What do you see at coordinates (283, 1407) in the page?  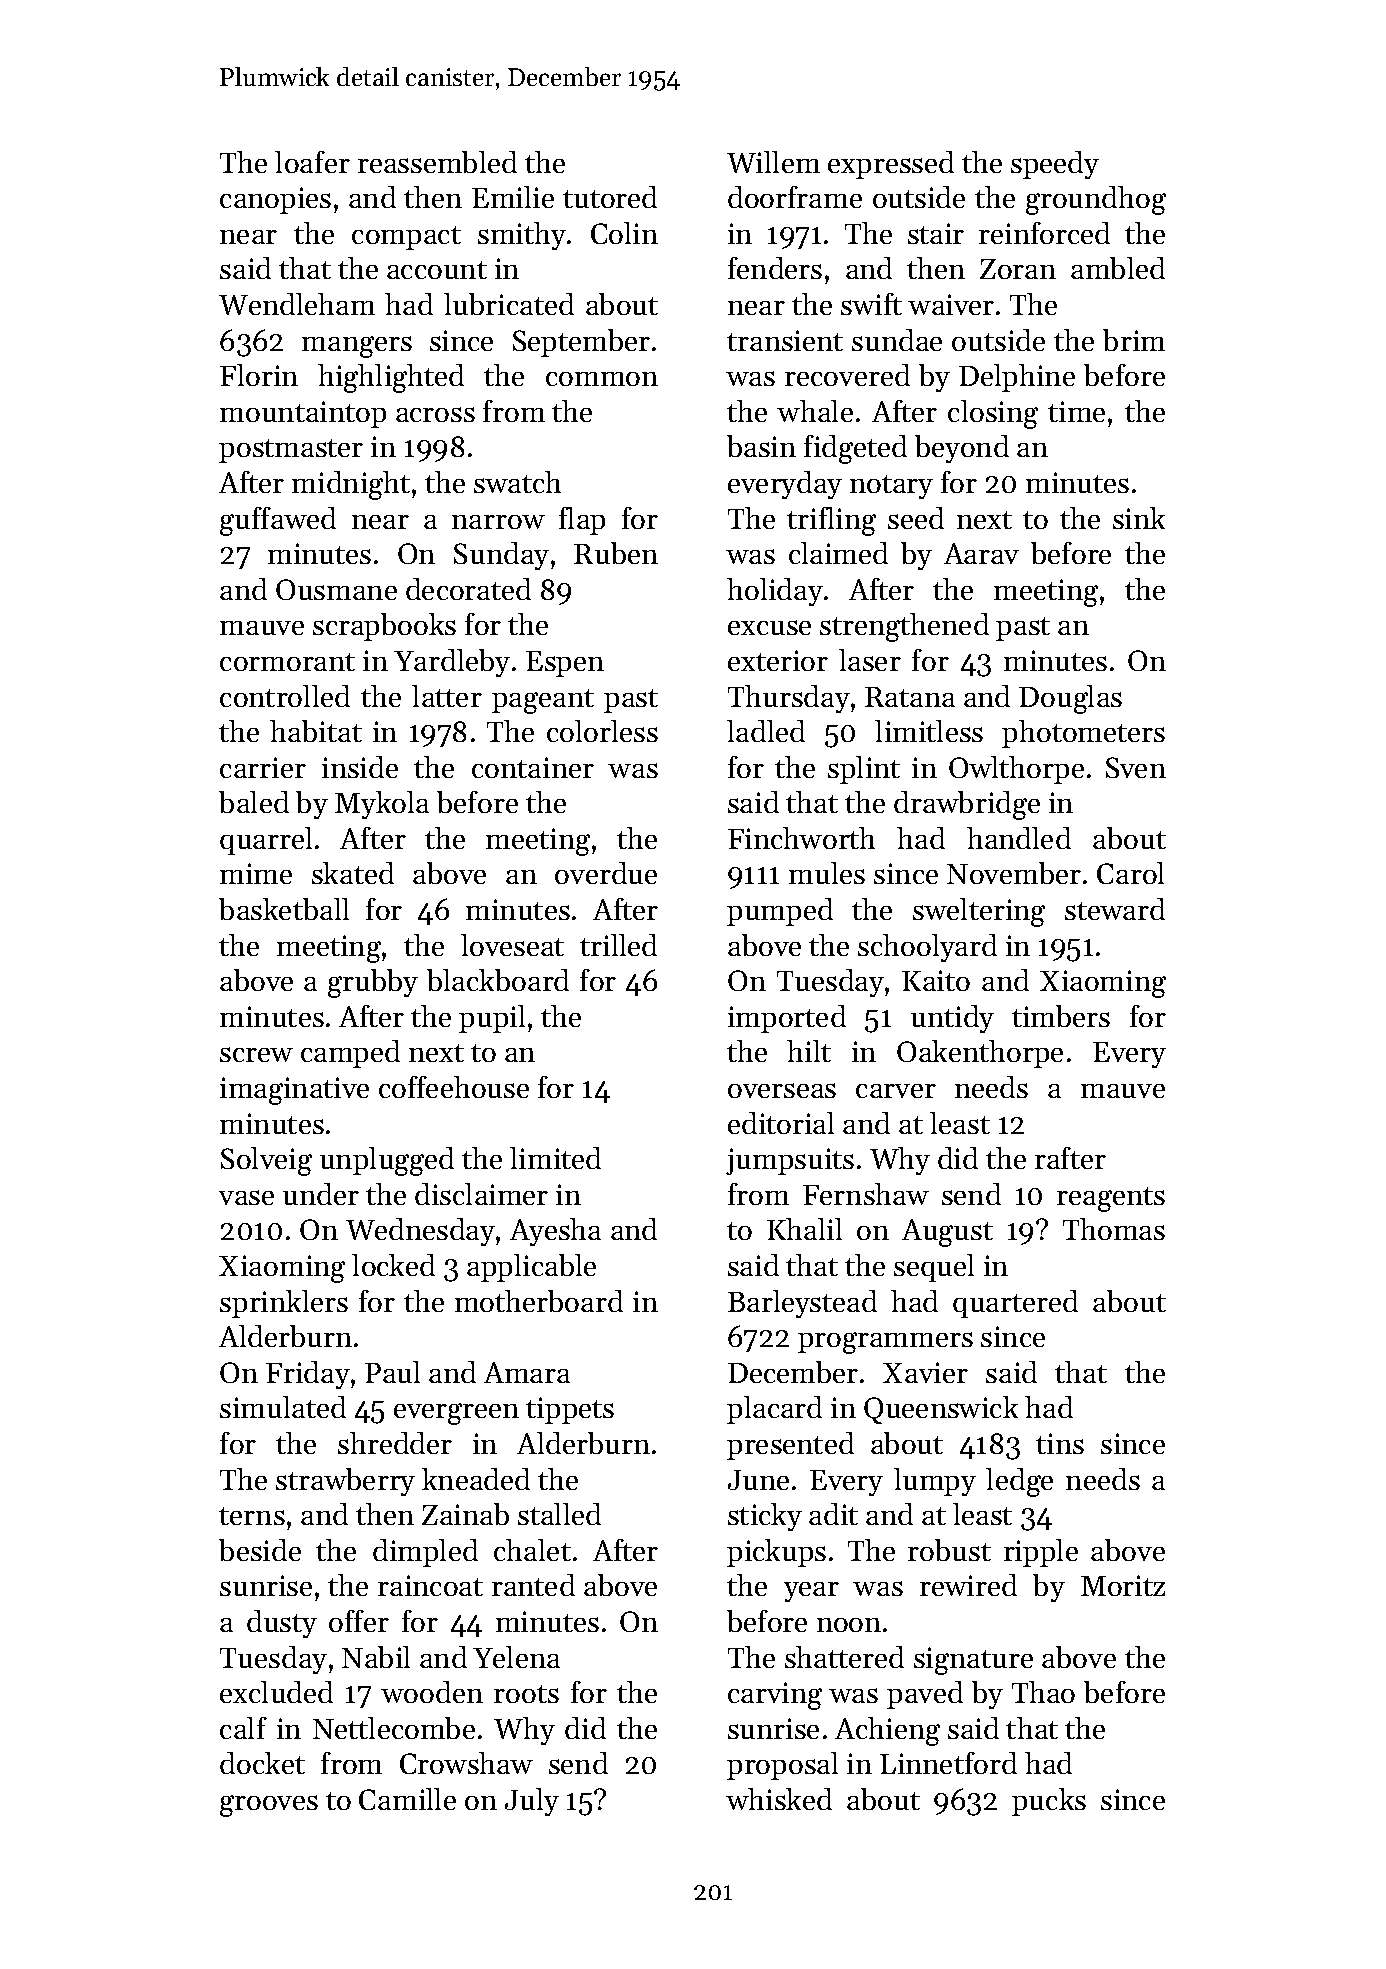 I see `simulated` at bounding box center [283, 1407].
